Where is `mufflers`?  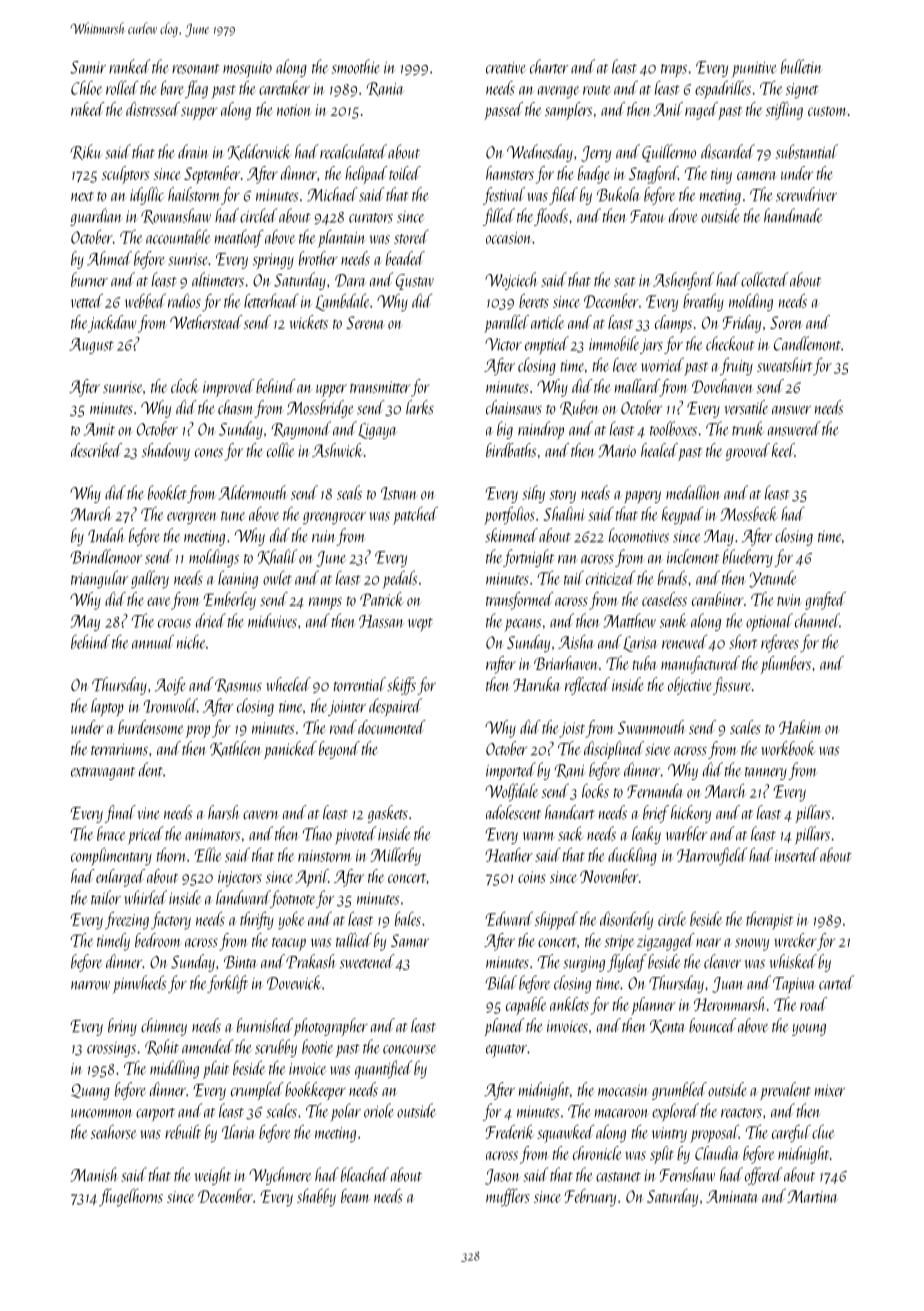 mufflers is located at coordinates (508, 1197).
